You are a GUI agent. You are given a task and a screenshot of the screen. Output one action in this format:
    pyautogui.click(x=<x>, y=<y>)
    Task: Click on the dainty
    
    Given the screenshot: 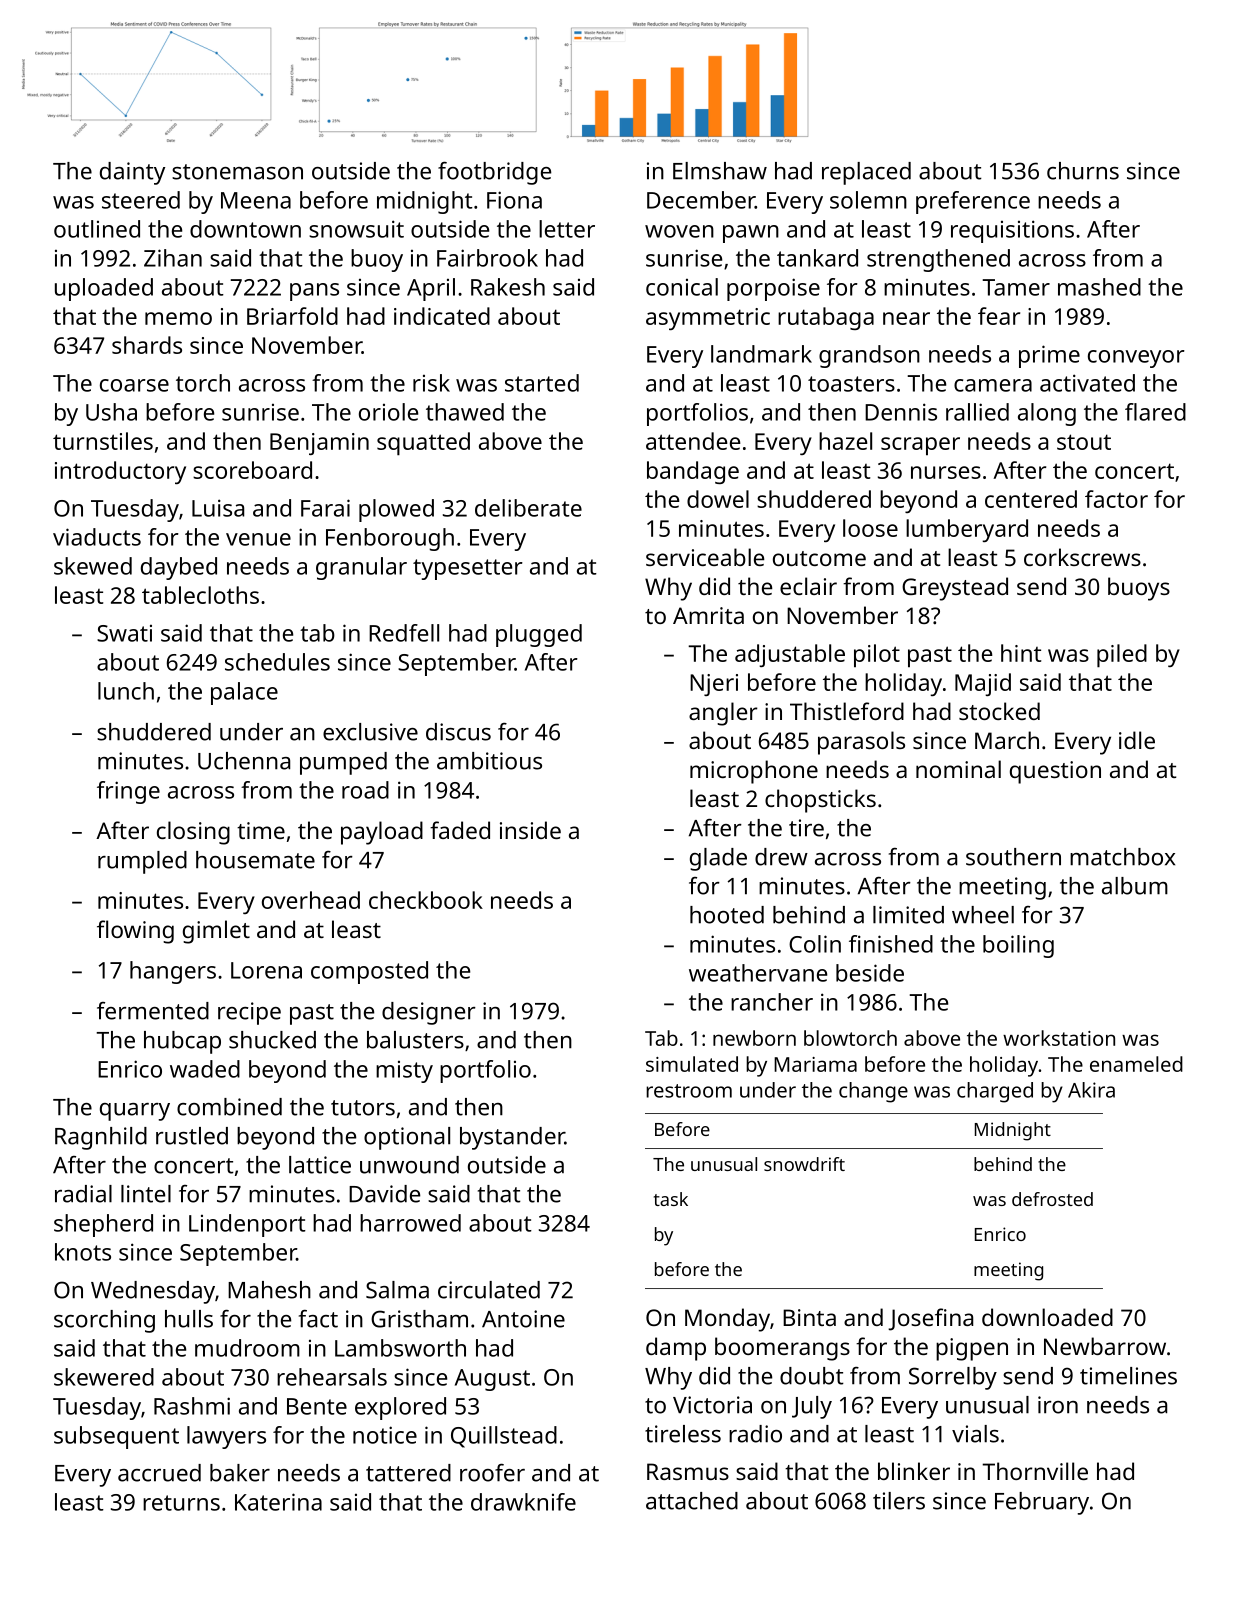 What is the action you would take?
    pyautogui.click(x=132, y=173)
